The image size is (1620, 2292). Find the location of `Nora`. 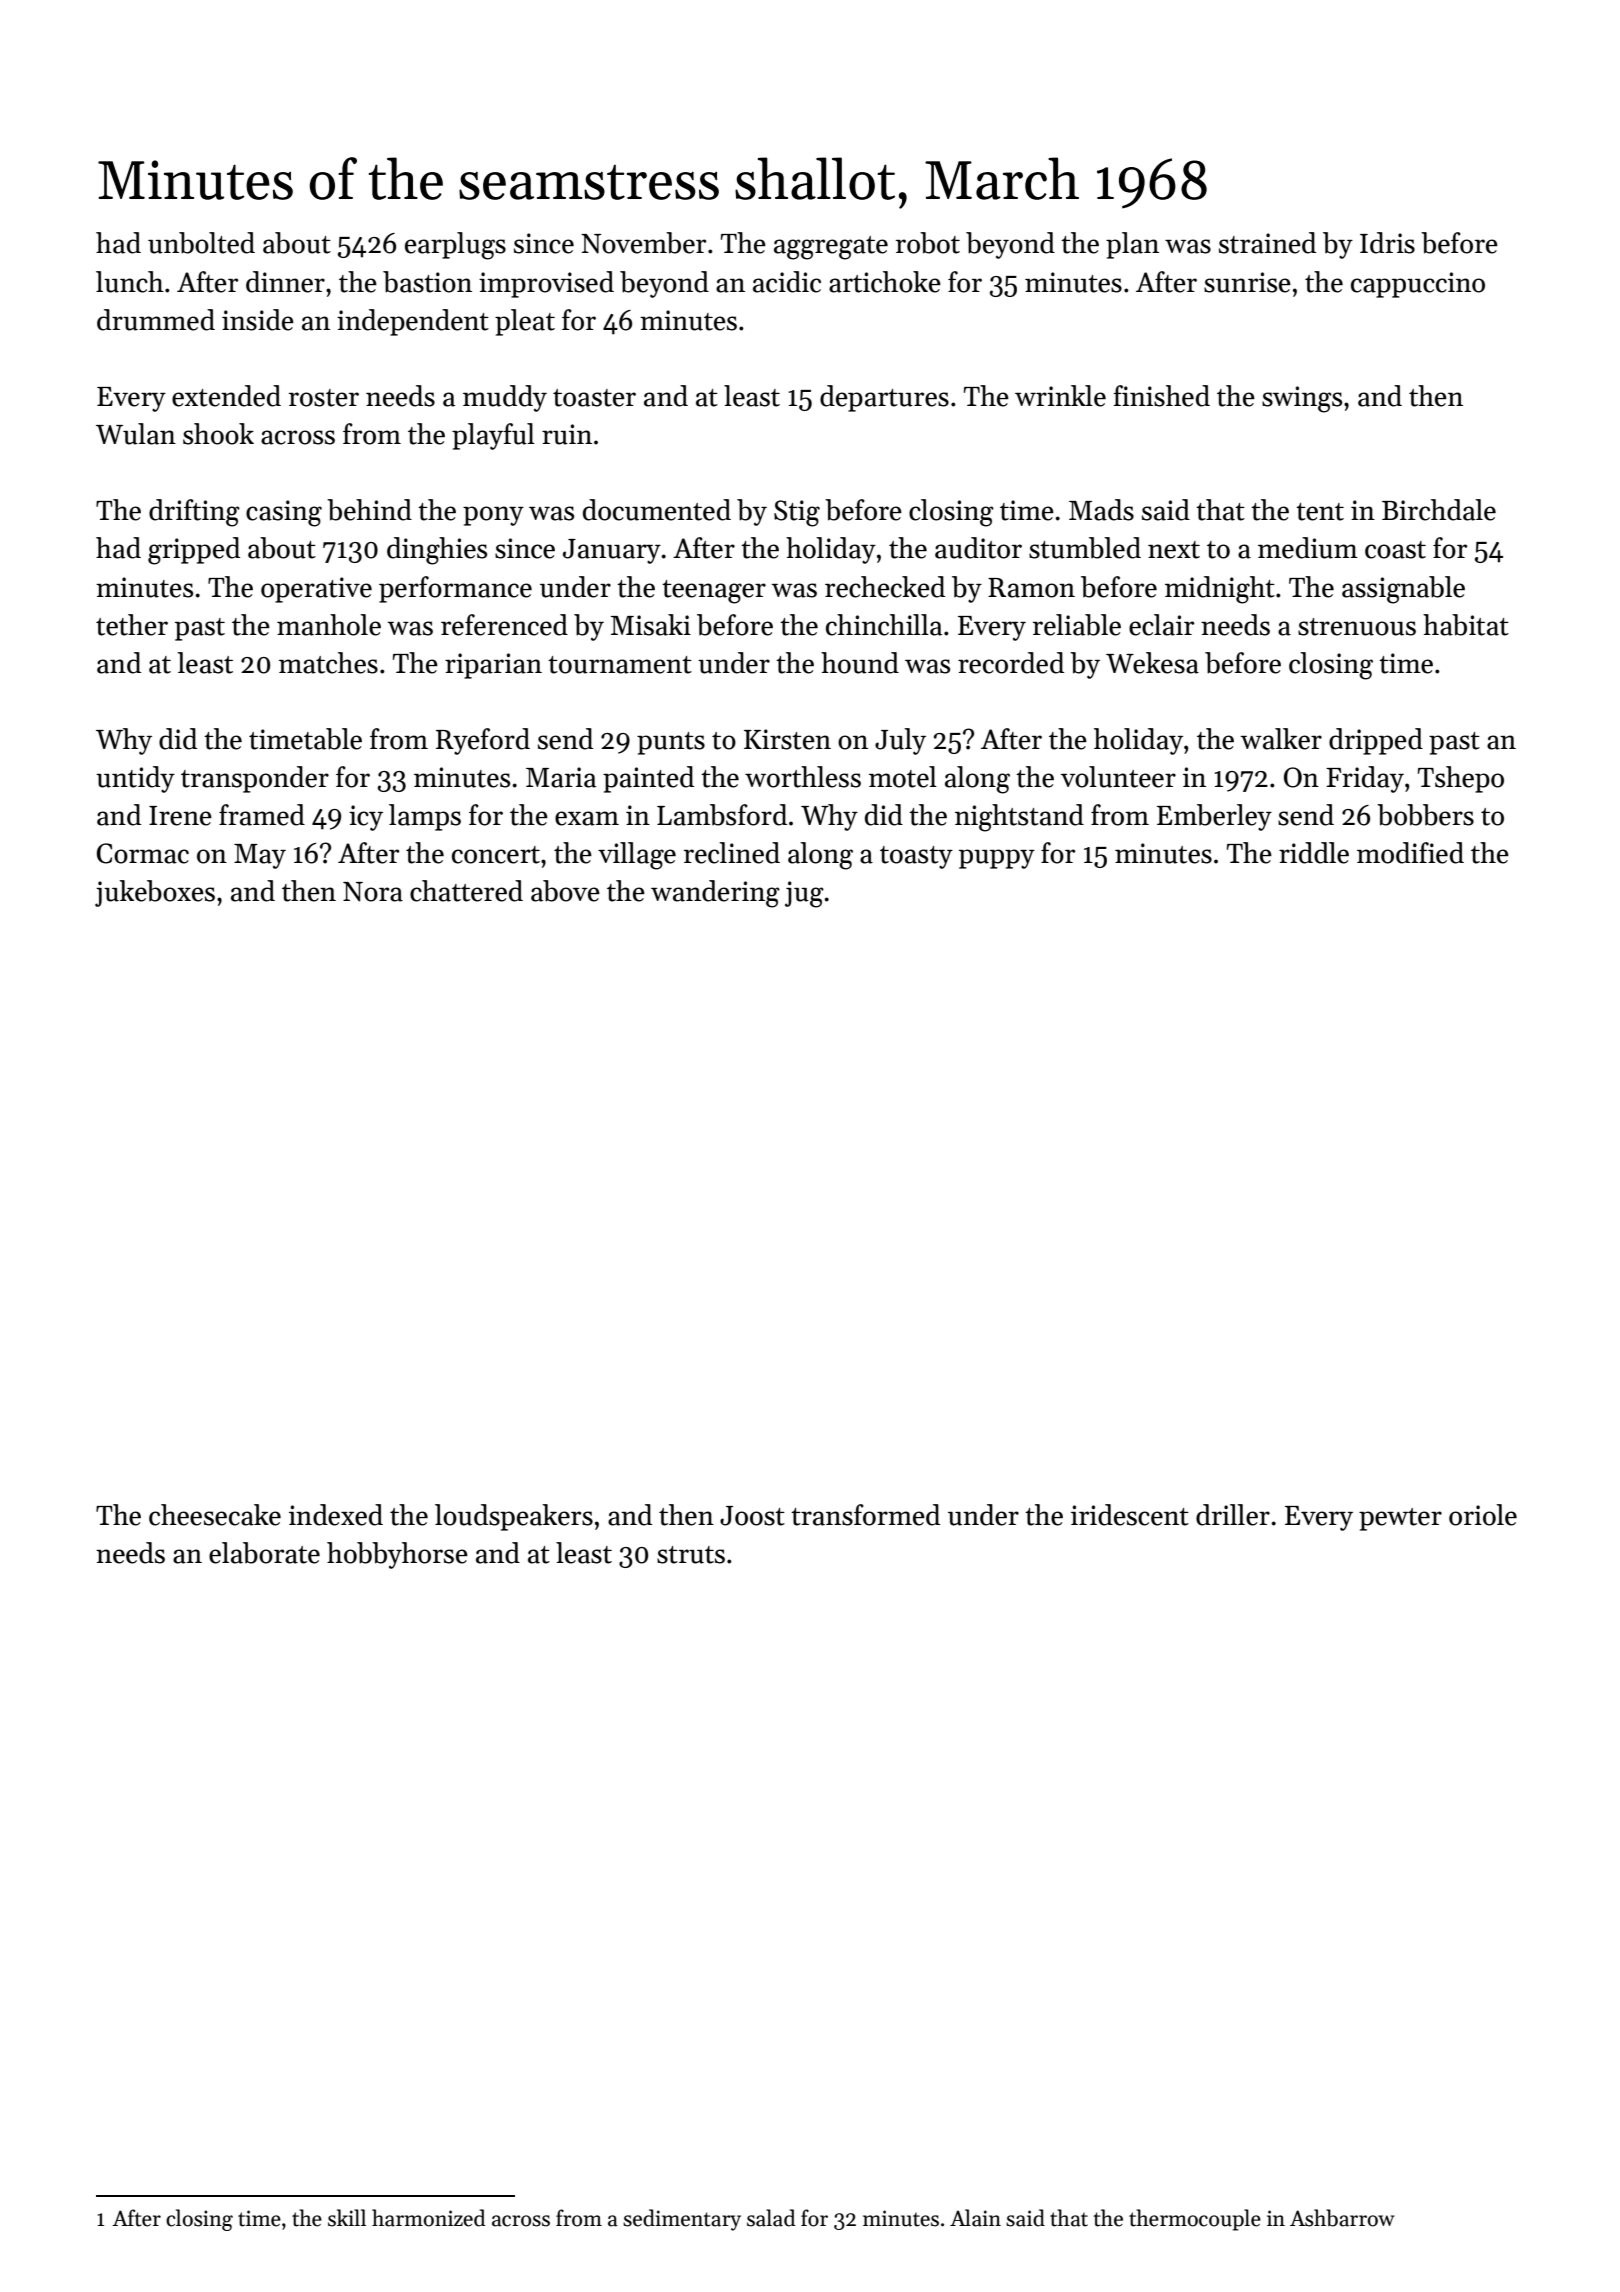

Nora is located at coordinates (373, 892).
